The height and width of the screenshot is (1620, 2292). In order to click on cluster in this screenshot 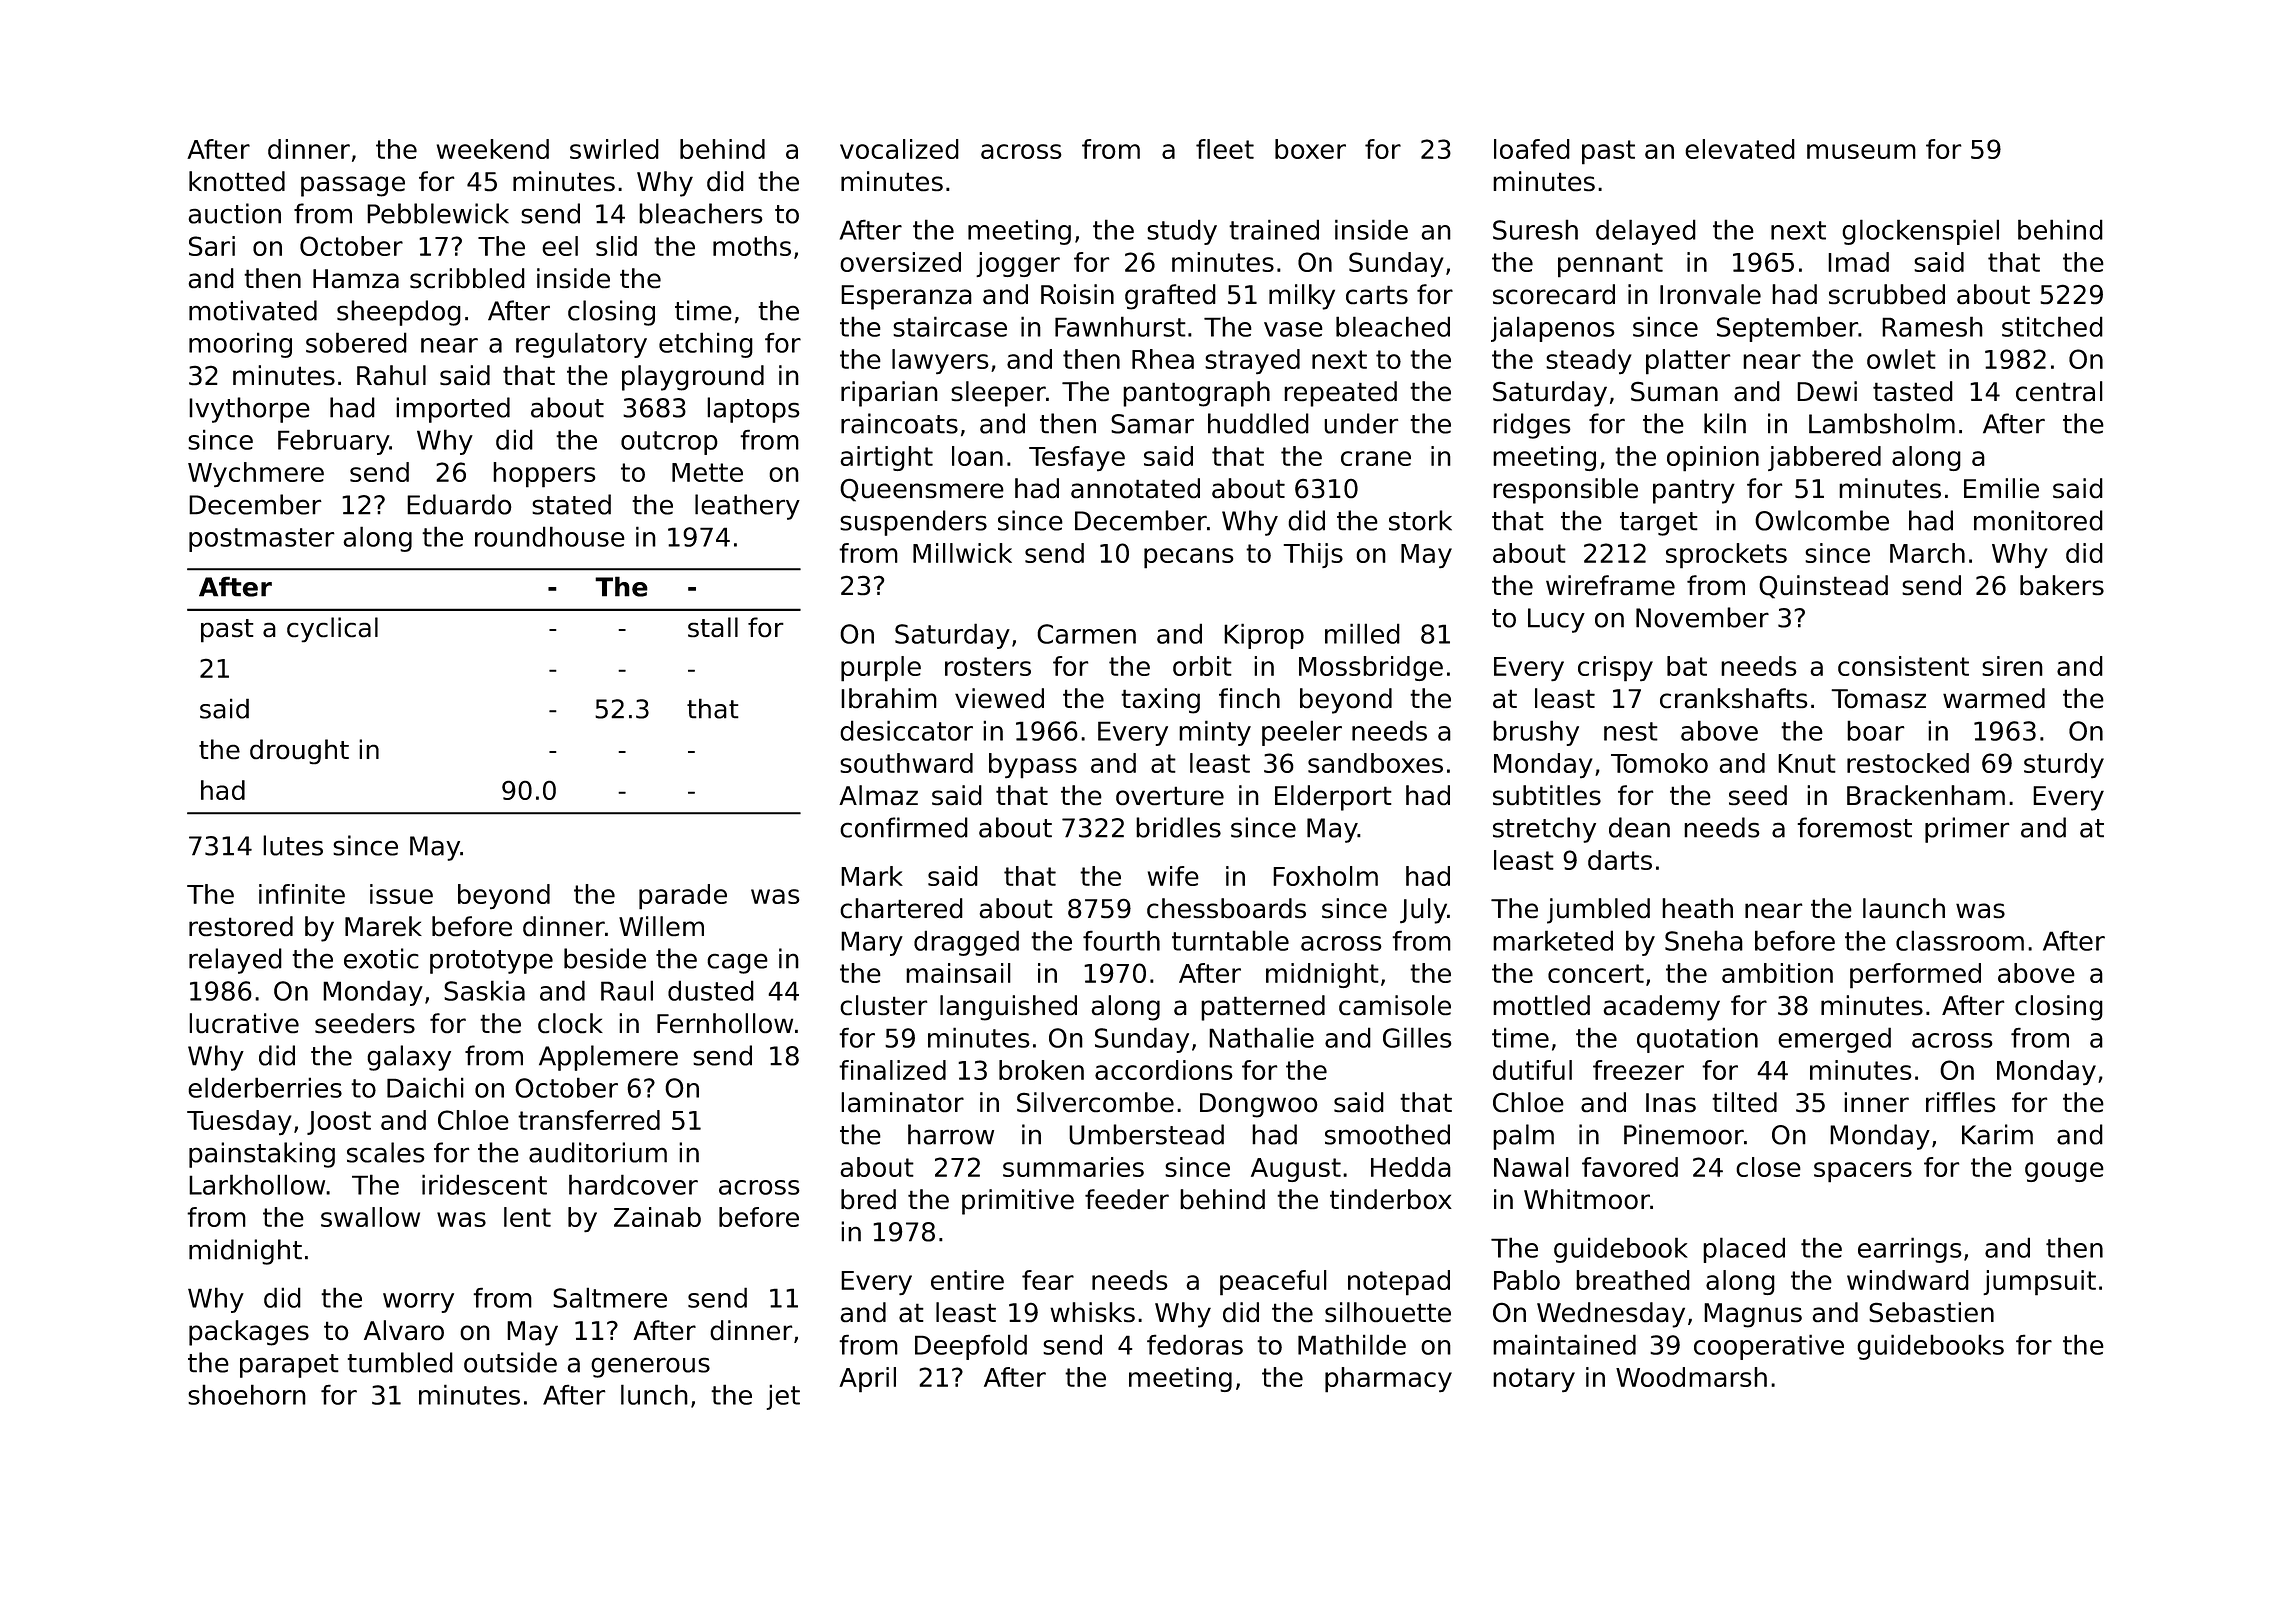, I will do `click(884, 1005)`.
